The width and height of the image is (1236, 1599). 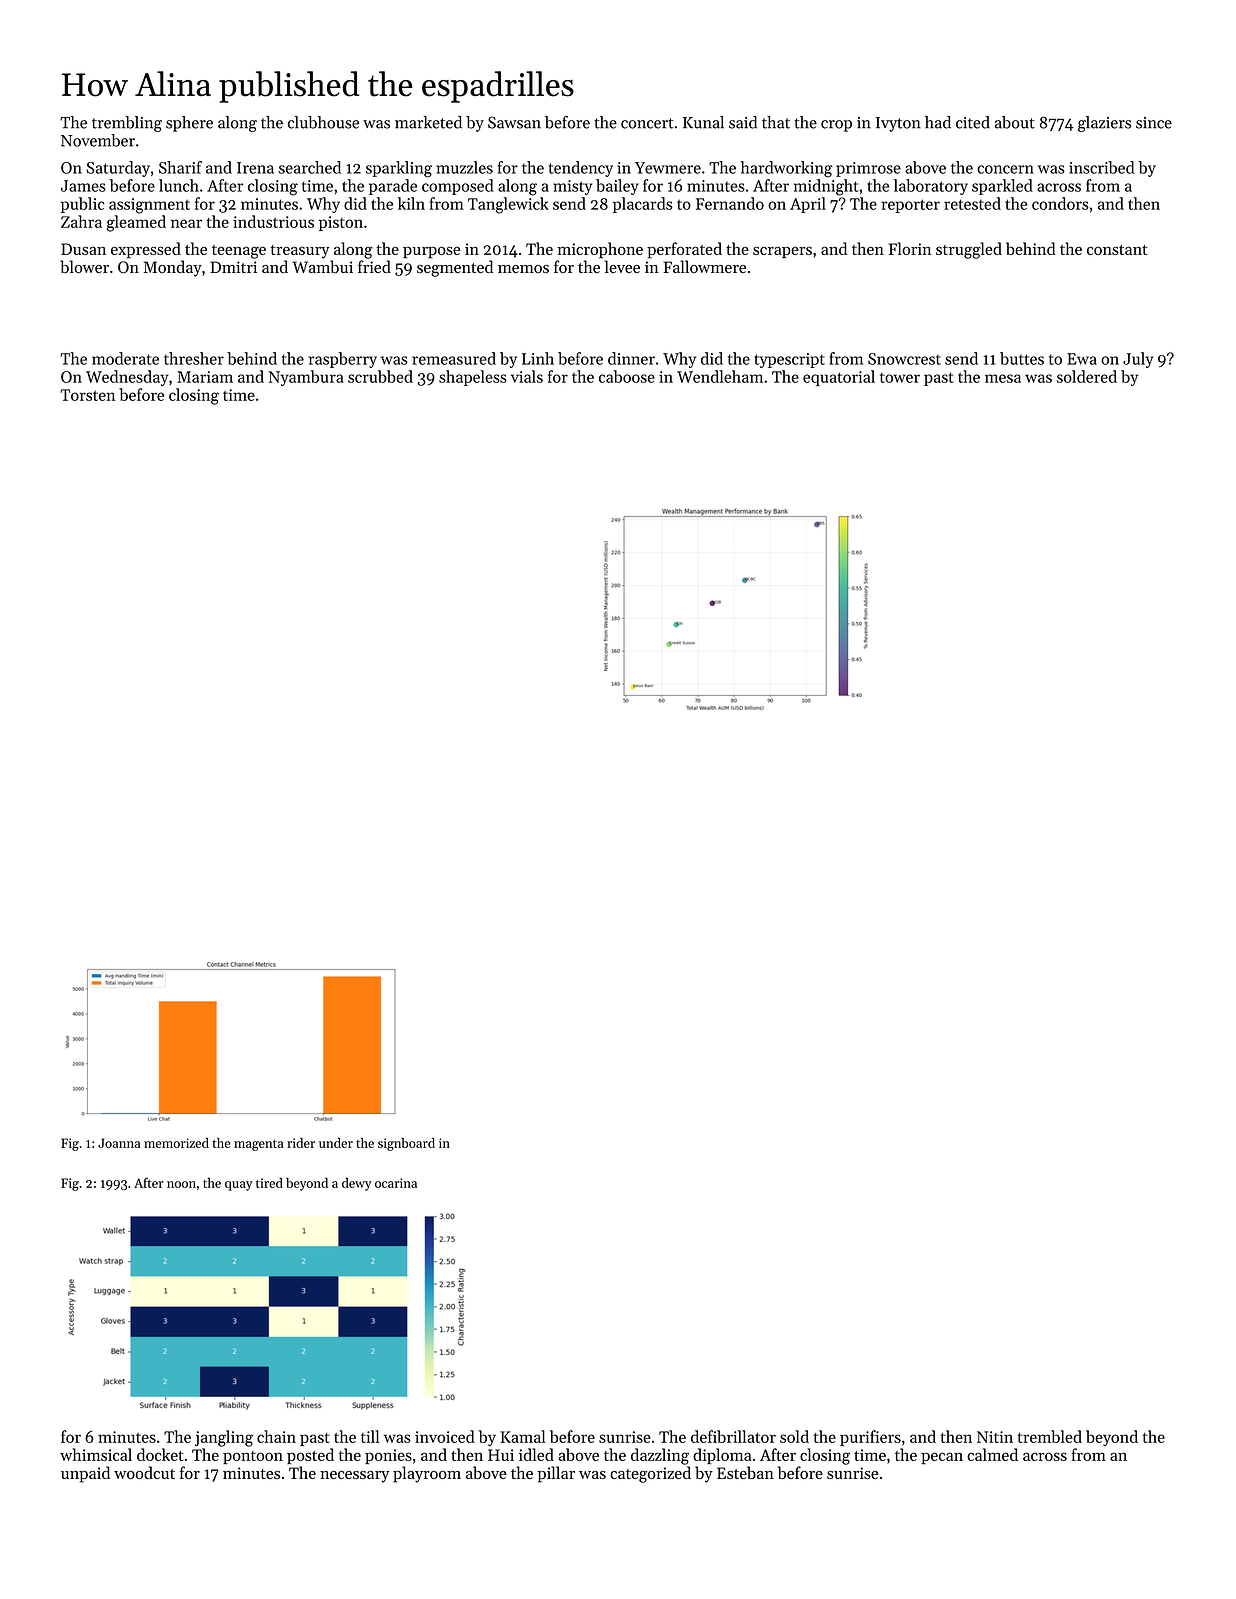 I want to click on Torsten, so click(x=87, y=395).
